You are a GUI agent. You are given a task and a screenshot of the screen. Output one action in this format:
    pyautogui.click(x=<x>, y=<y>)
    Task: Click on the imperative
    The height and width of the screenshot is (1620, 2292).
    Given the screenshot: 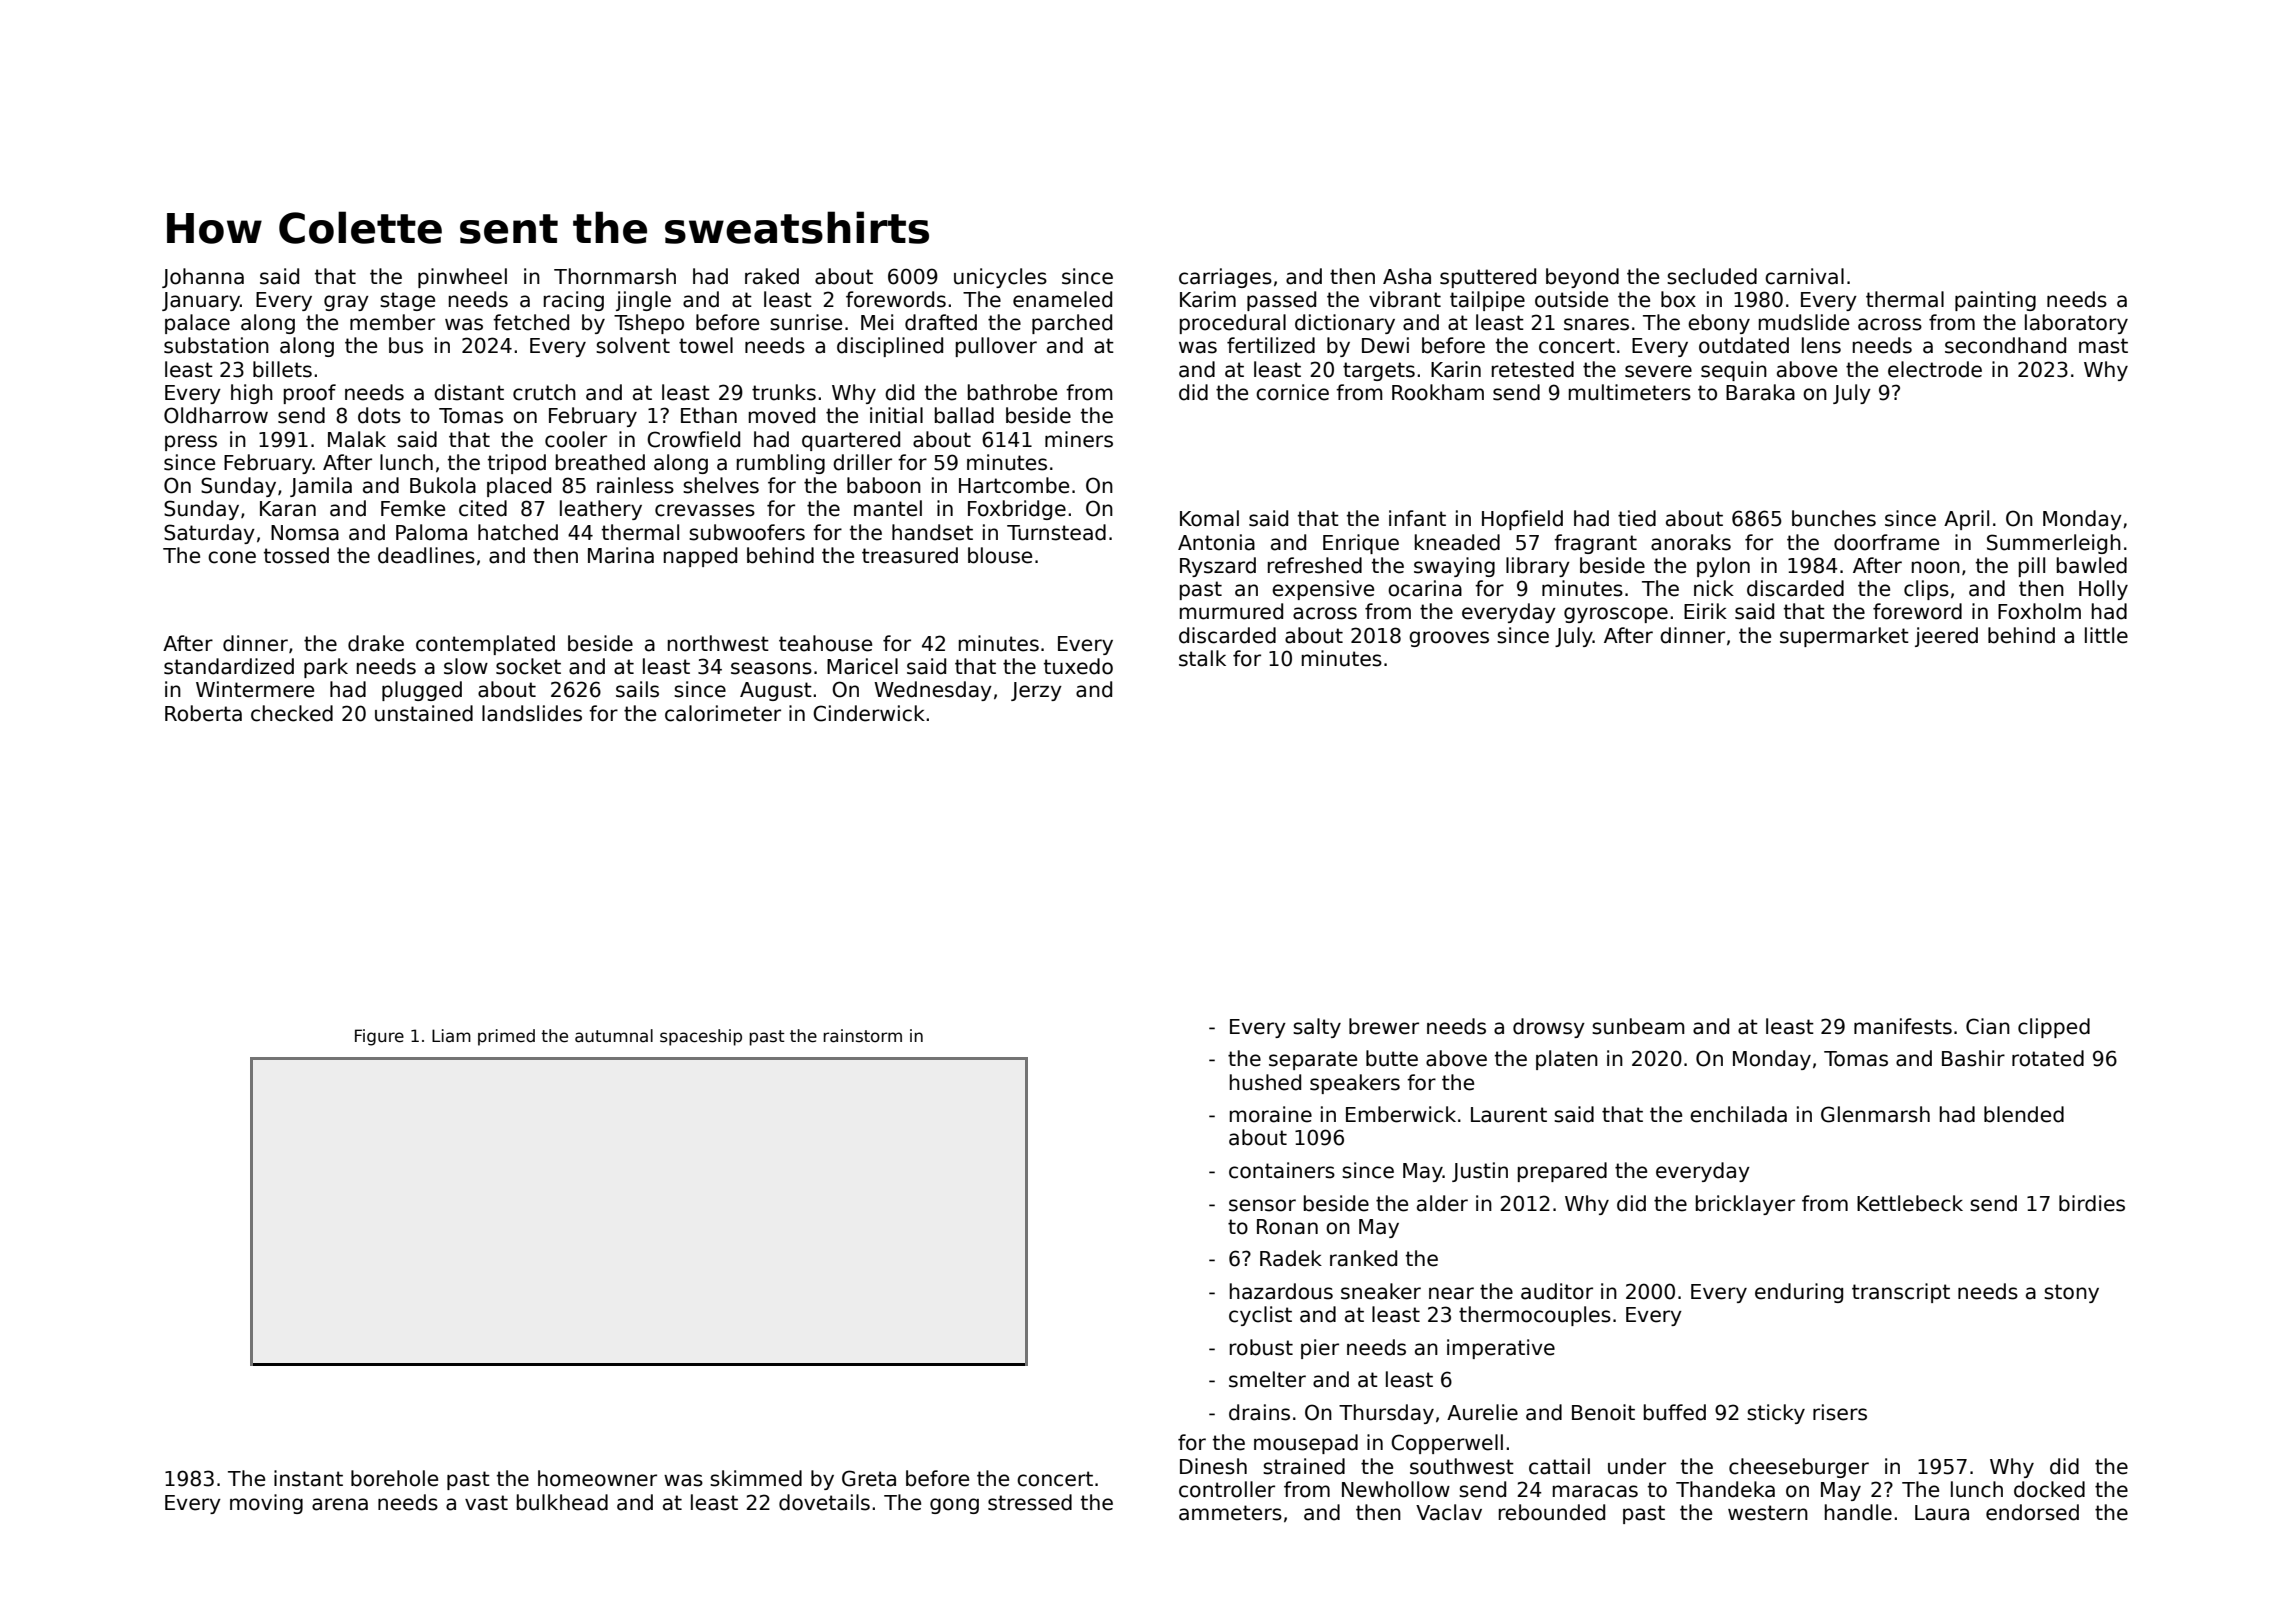 What is the action you would take?
    pyautogui.click(x=1501, y=1349)
